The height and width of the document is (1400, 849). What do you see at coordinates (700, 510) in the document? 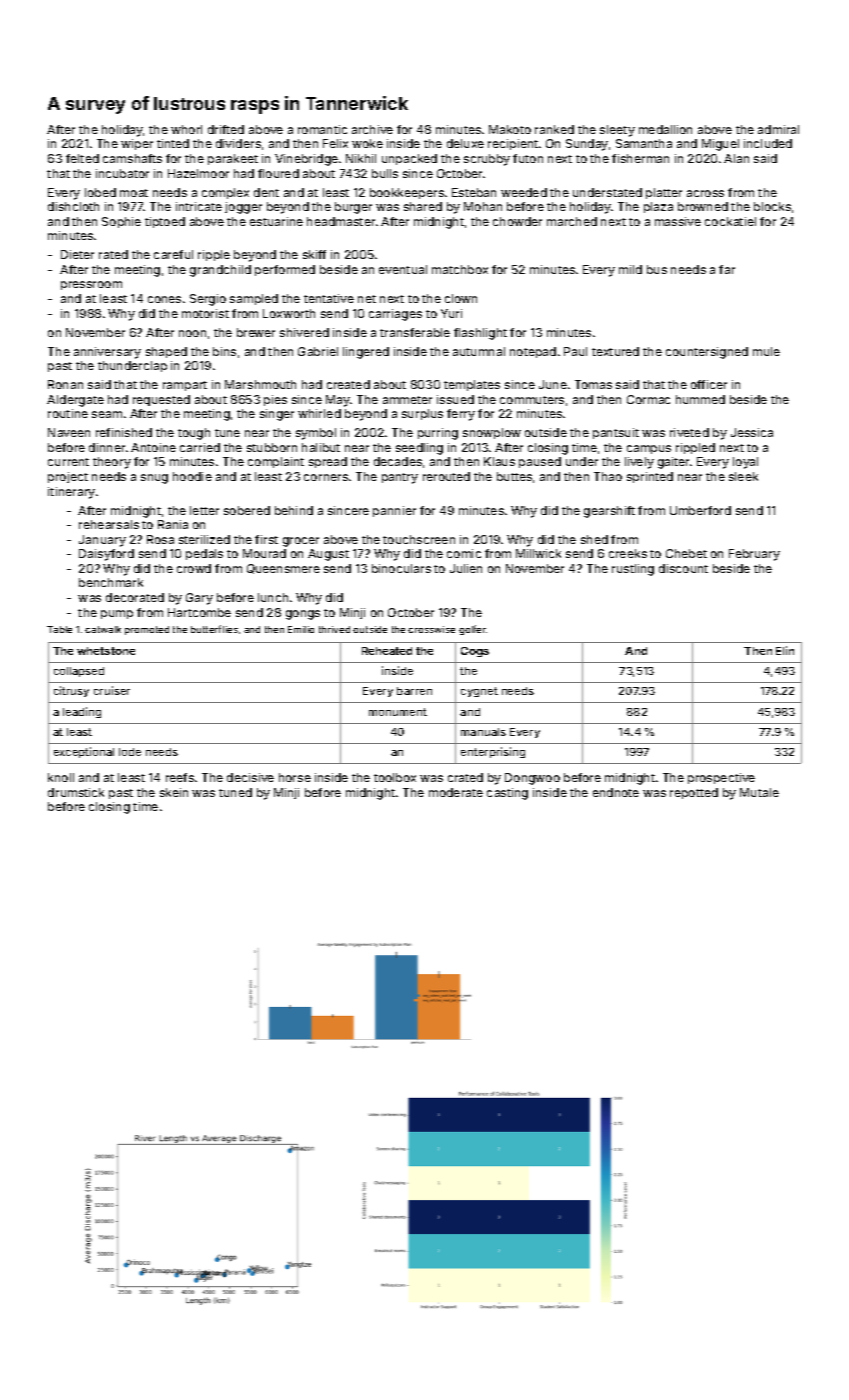
I see `Umberford` at bounding box center [700, 510].
